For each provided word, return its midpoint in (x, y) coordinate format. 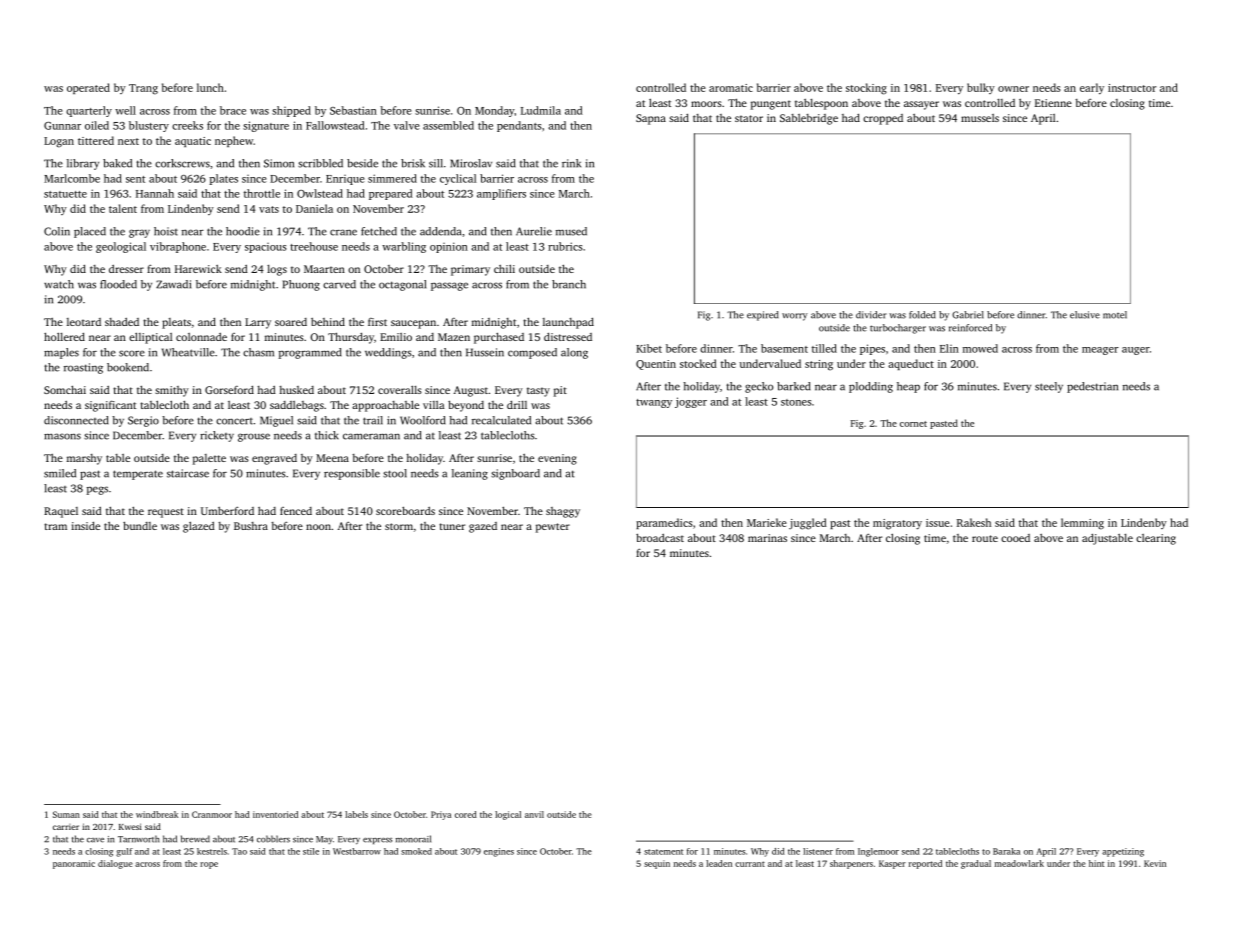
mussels (980, 118)
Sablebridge (809, 119)
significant (110, 406)
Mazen (454, 337)
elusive (1085, 315)
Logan (59, 142)
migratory (897, 524)
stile (311, 851)
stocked (698, 363)
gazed (483, 527)
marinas (767, 538)
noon (318, 527)
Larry (258, 323)
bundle (140, 525)
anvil (534, 814)
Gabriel (968, 315)
